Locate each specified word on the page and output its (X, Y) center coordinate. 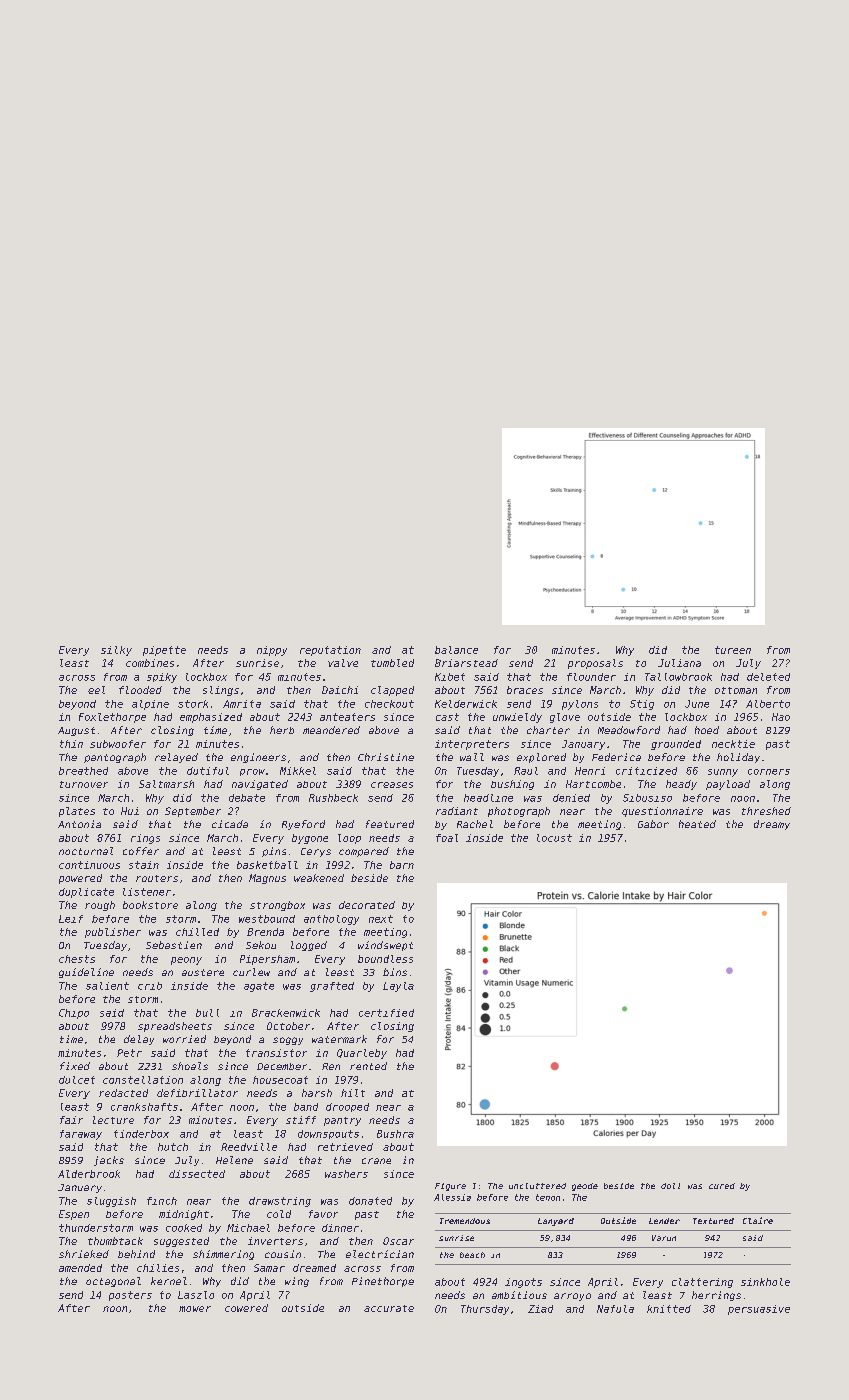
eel (96, 690)
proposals (595, 664)
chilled (197, 932)
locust (554, 838)
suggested (181, 1242)
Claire (758, 1220)
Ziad (540, 1309)
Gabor (653, 824)
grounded (676, 745)
